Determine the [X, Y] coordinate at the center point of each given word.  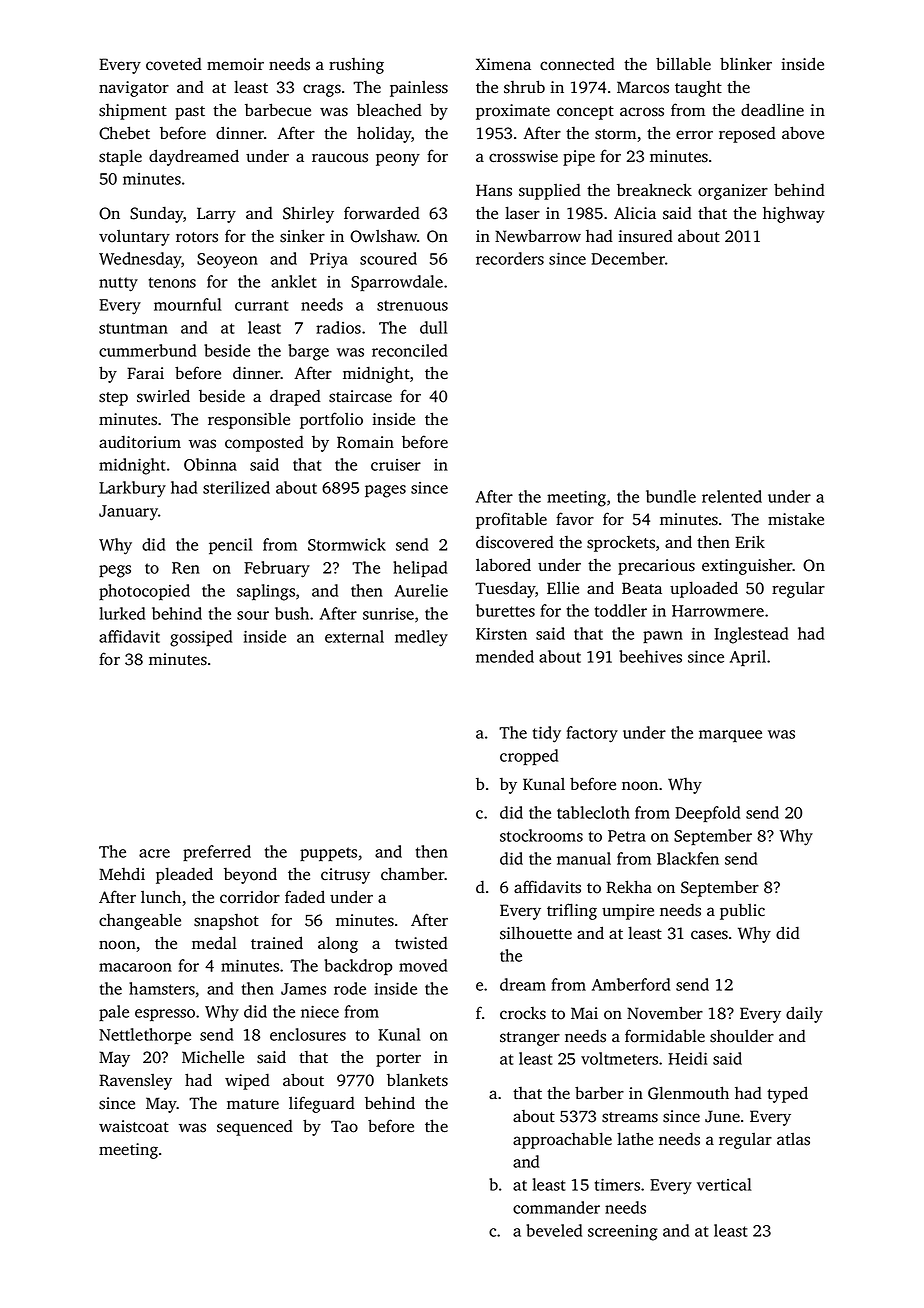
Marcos [643, 87]
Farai [145, 373]
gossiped [201, 638]
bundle [671, 496]
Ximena [503, 64]
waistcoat [134, 1126]
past [190, 113]
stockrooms [541, 835]
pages [385, 491]
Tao [344, 1126]
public [742, 912]
